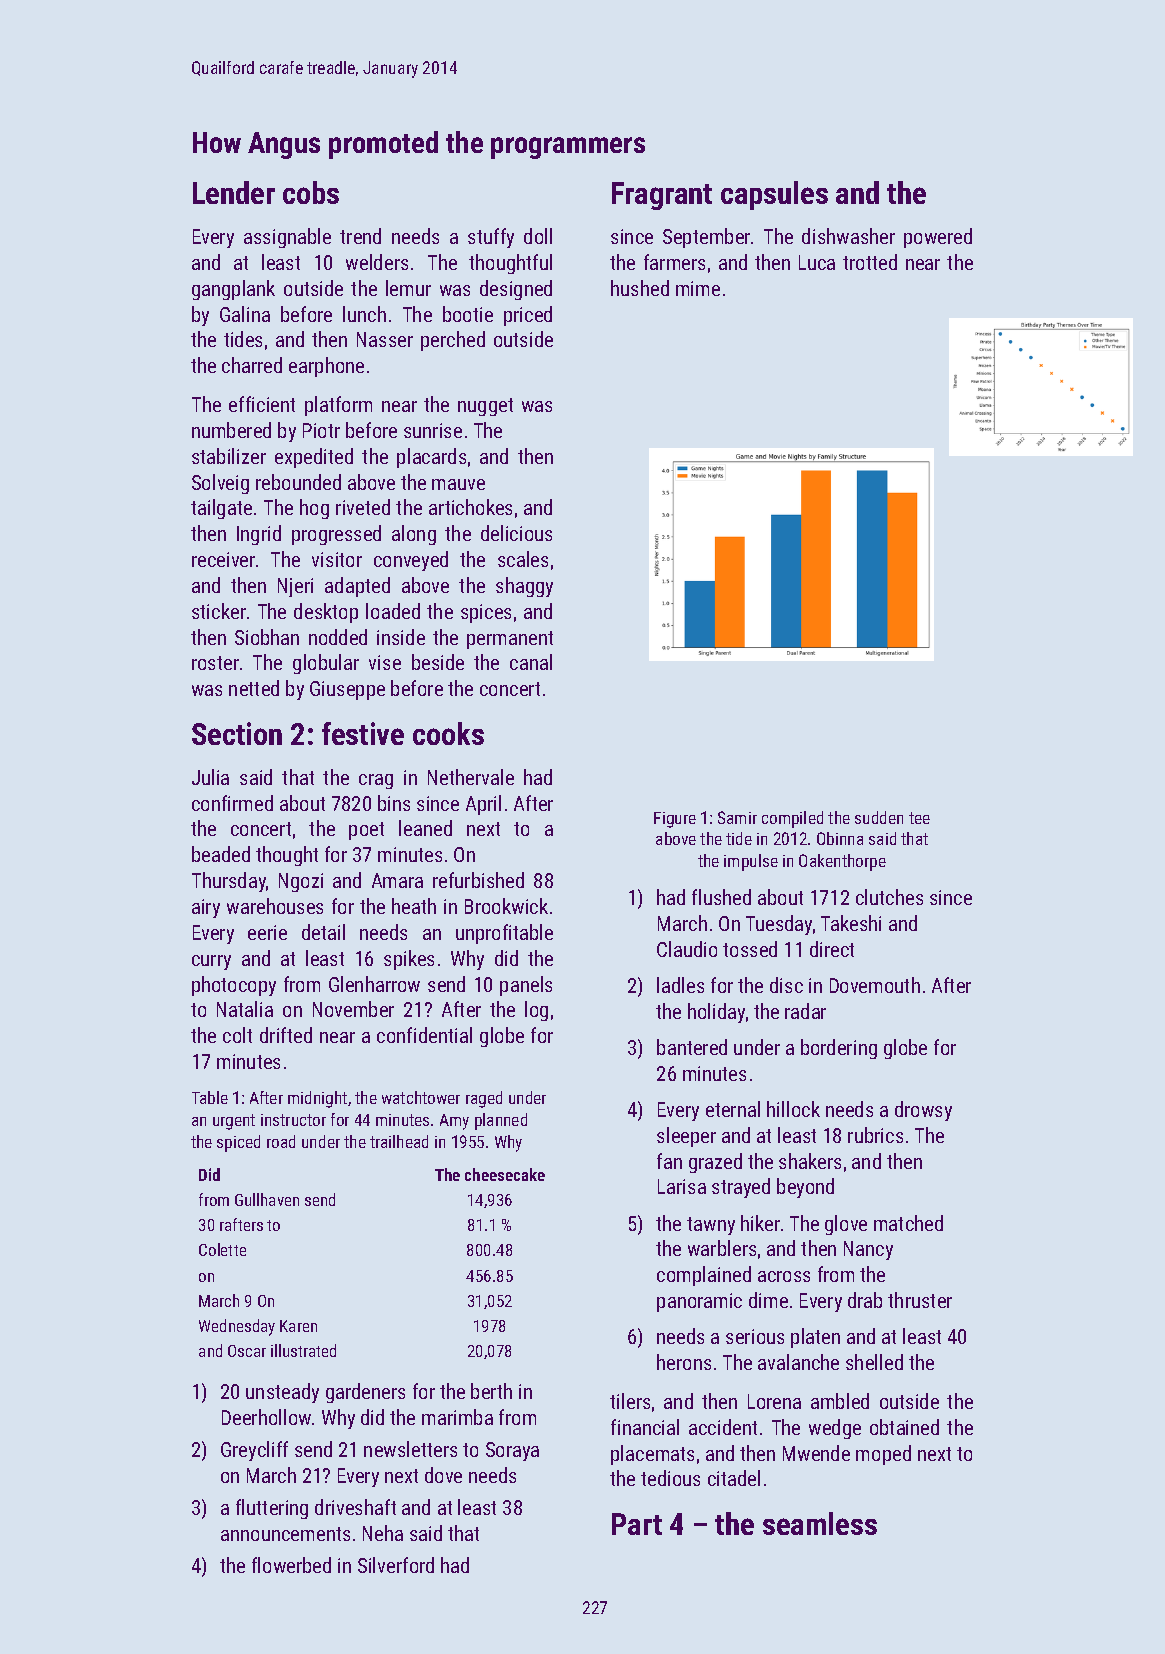  Describe the element at coordinates (938, 238) in the screenshot. I see `powered` at that location.
